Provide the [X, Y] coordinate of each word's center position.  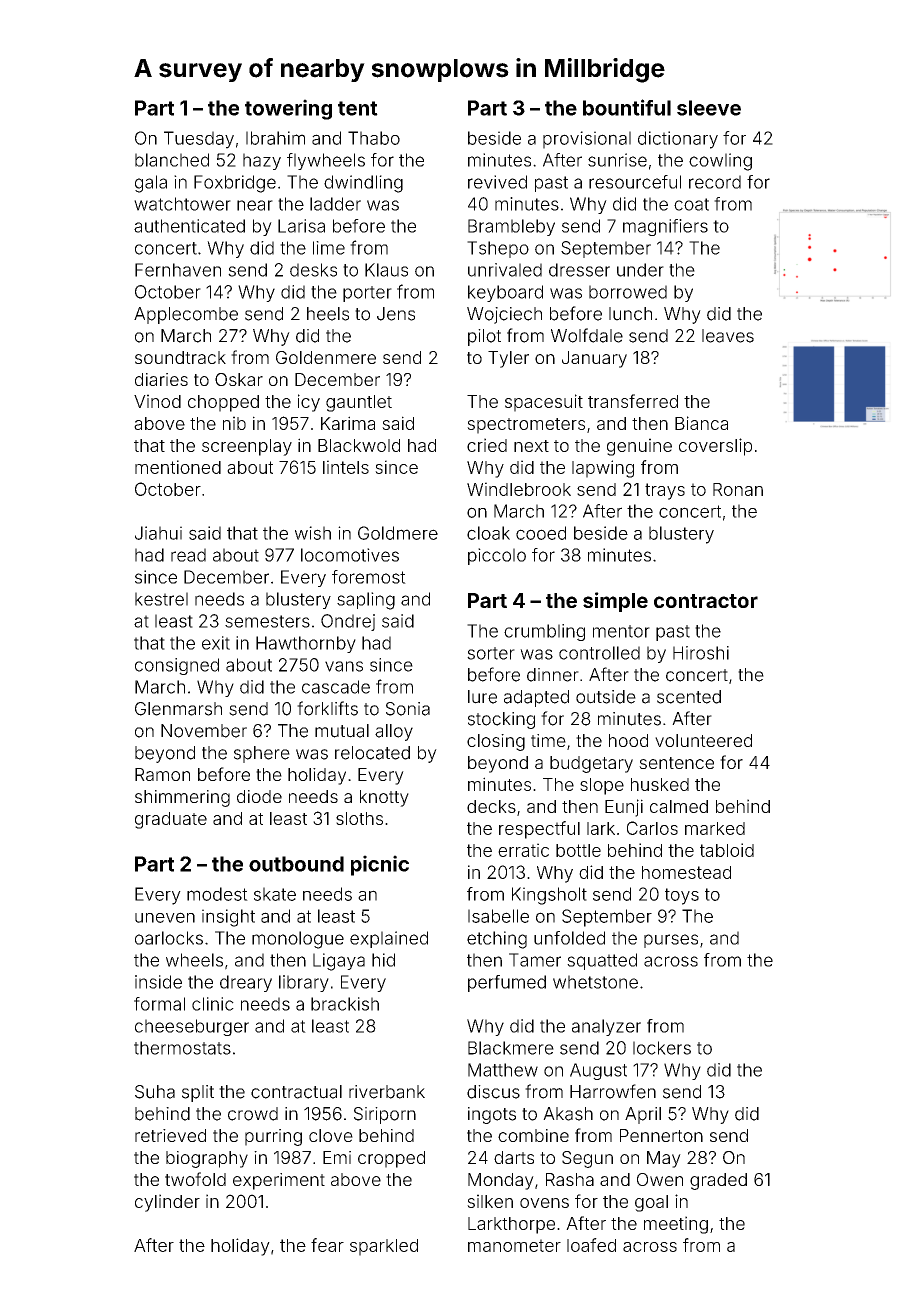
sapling [366, 601]
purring [273, 1137]
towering [288, 109]
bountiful [627, 107]
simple [615, 602]
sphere [262, 754]
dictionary [678, 140]
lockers [662, 1048]
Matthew [503, 1070]
